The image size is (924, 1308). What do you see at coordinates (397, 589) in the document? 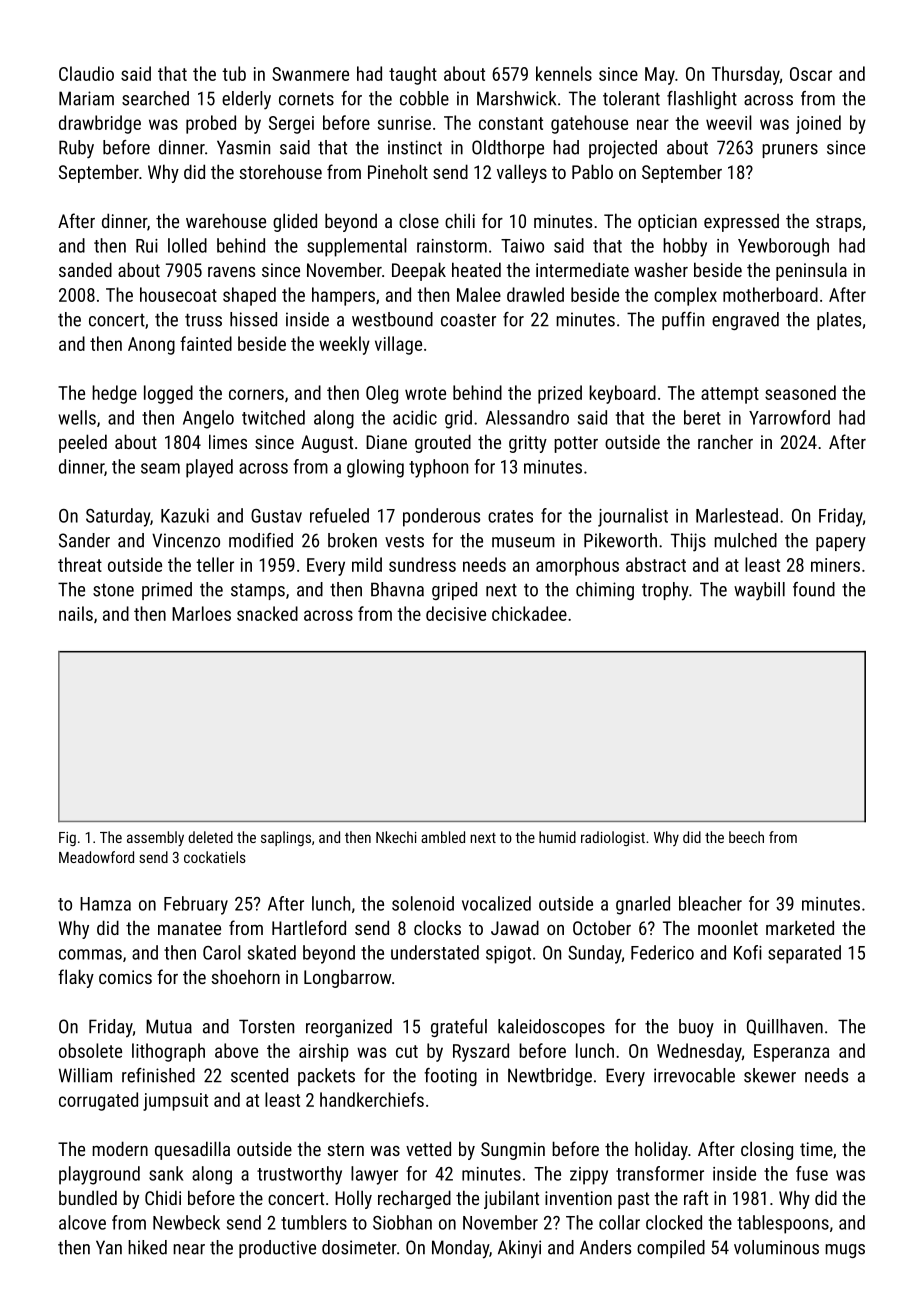
I see `Bhavna` at bounding box center [397, 589].
